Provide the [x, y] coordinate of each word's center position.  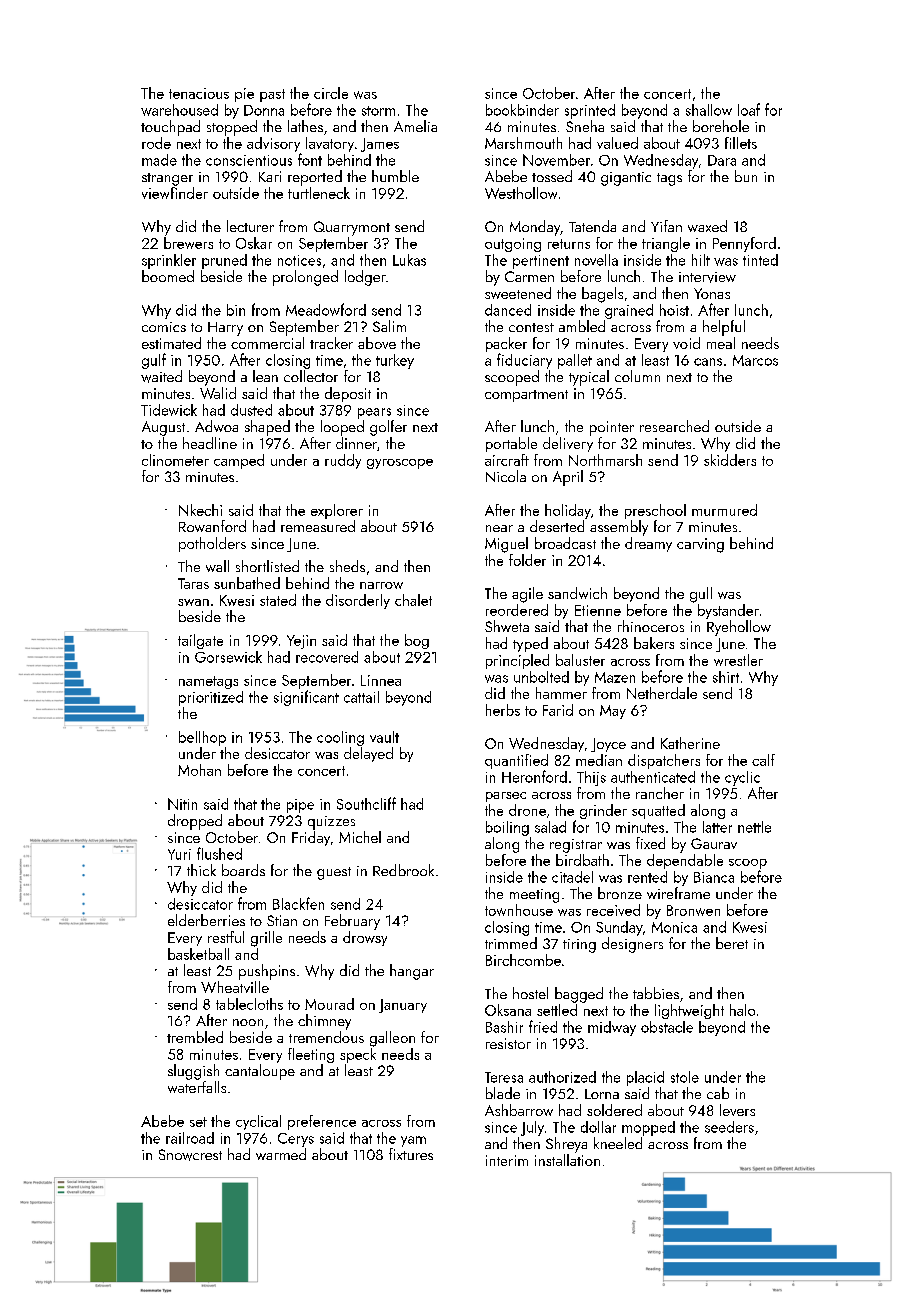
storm [378, 111]
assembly [619, 528]
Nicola [506, 476]
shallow [709, 110]
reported [315, 178]
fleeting [311, 1055]
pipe [300, 806]
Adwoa [216, 426]
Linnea [381, 680]
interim [507, 1160]
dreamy [648, 544]
